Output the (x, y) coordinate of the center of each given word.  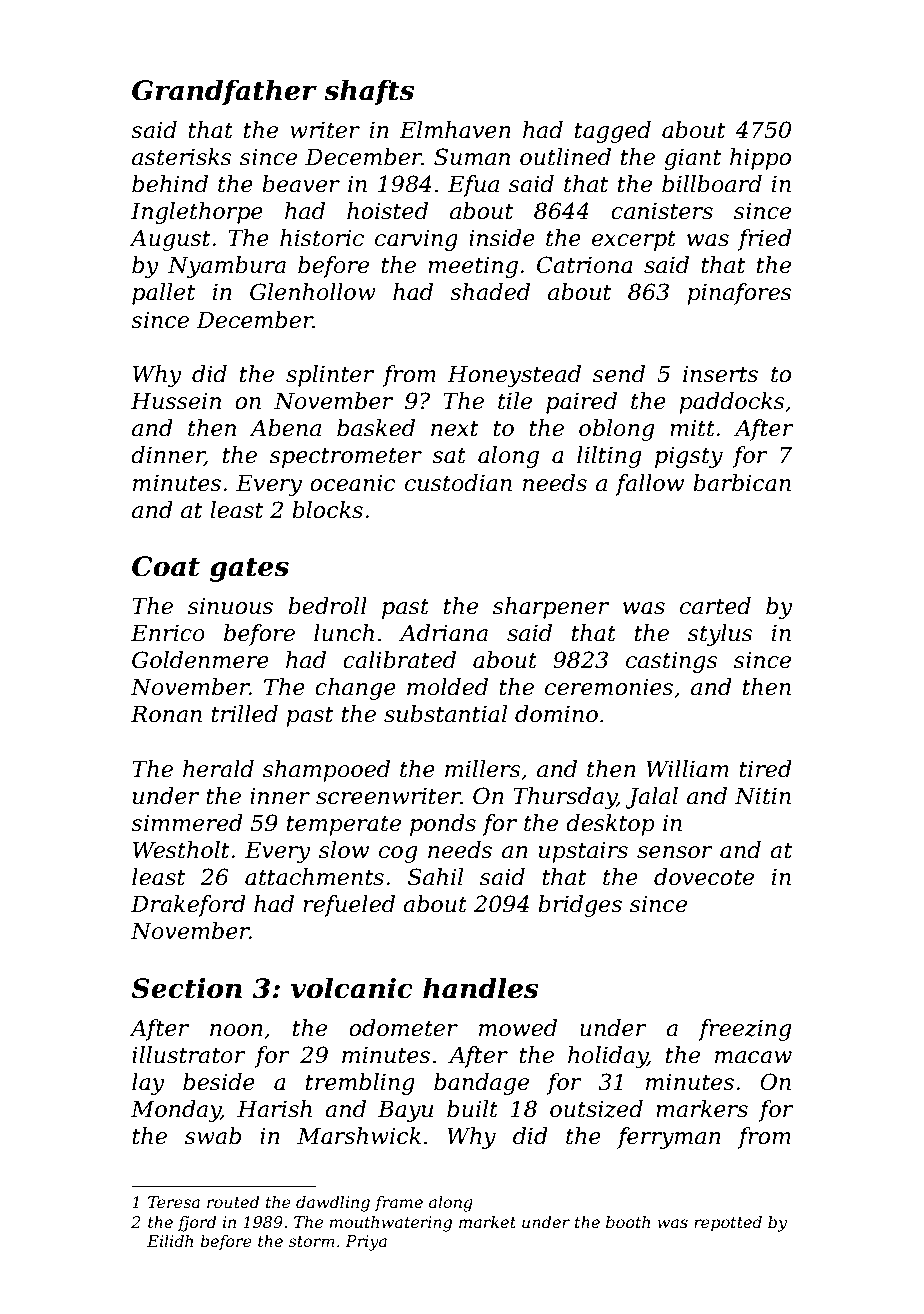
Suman (472, 157)
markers (702, 1109)
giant (692, 159)
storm (312, 1241)
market (487, 1222)
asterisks (182, 157)
